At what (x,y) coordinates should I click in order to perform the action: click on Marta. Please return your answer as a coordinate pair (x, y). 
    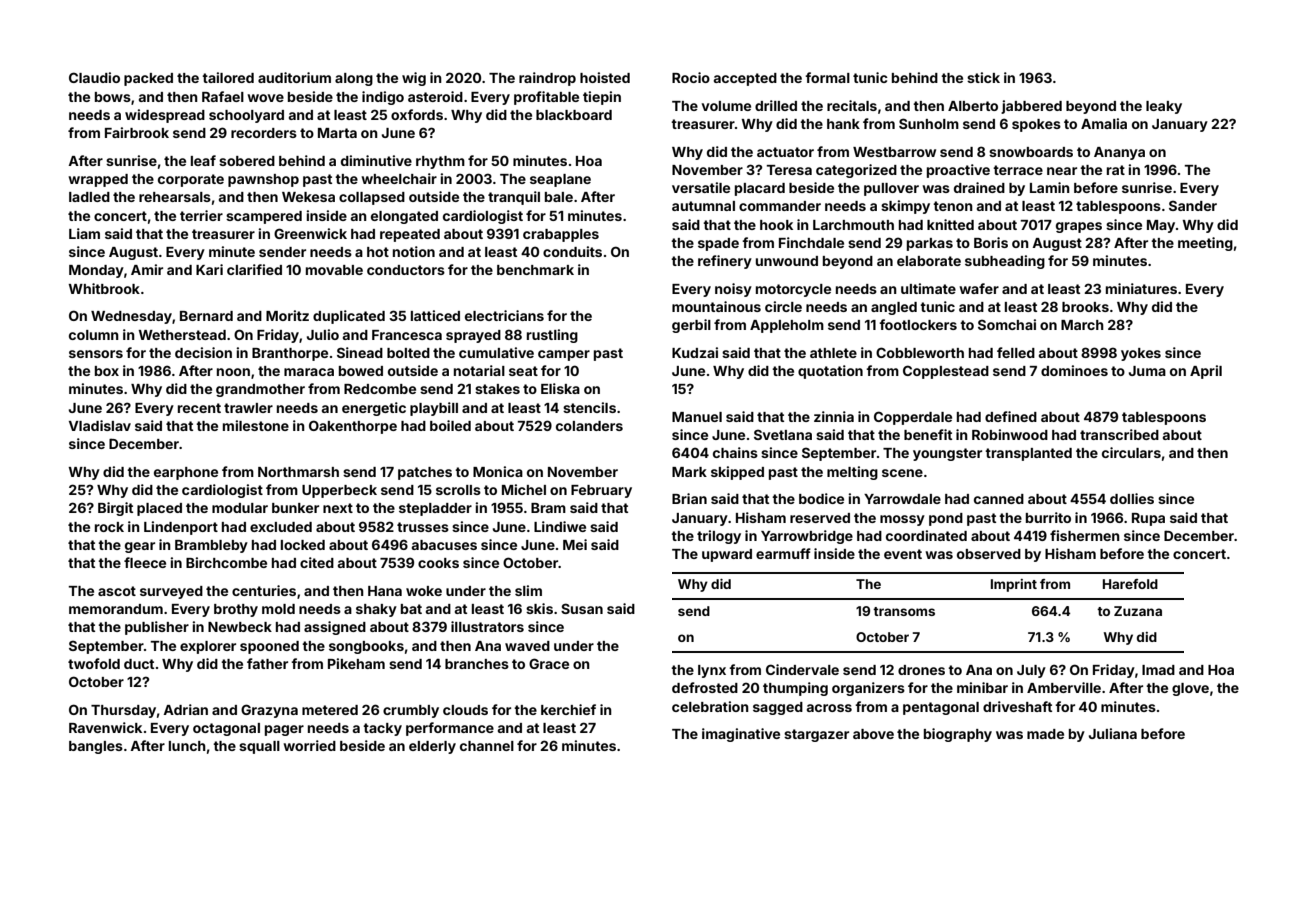
    Looking at the image, I should click on (337, 133).
